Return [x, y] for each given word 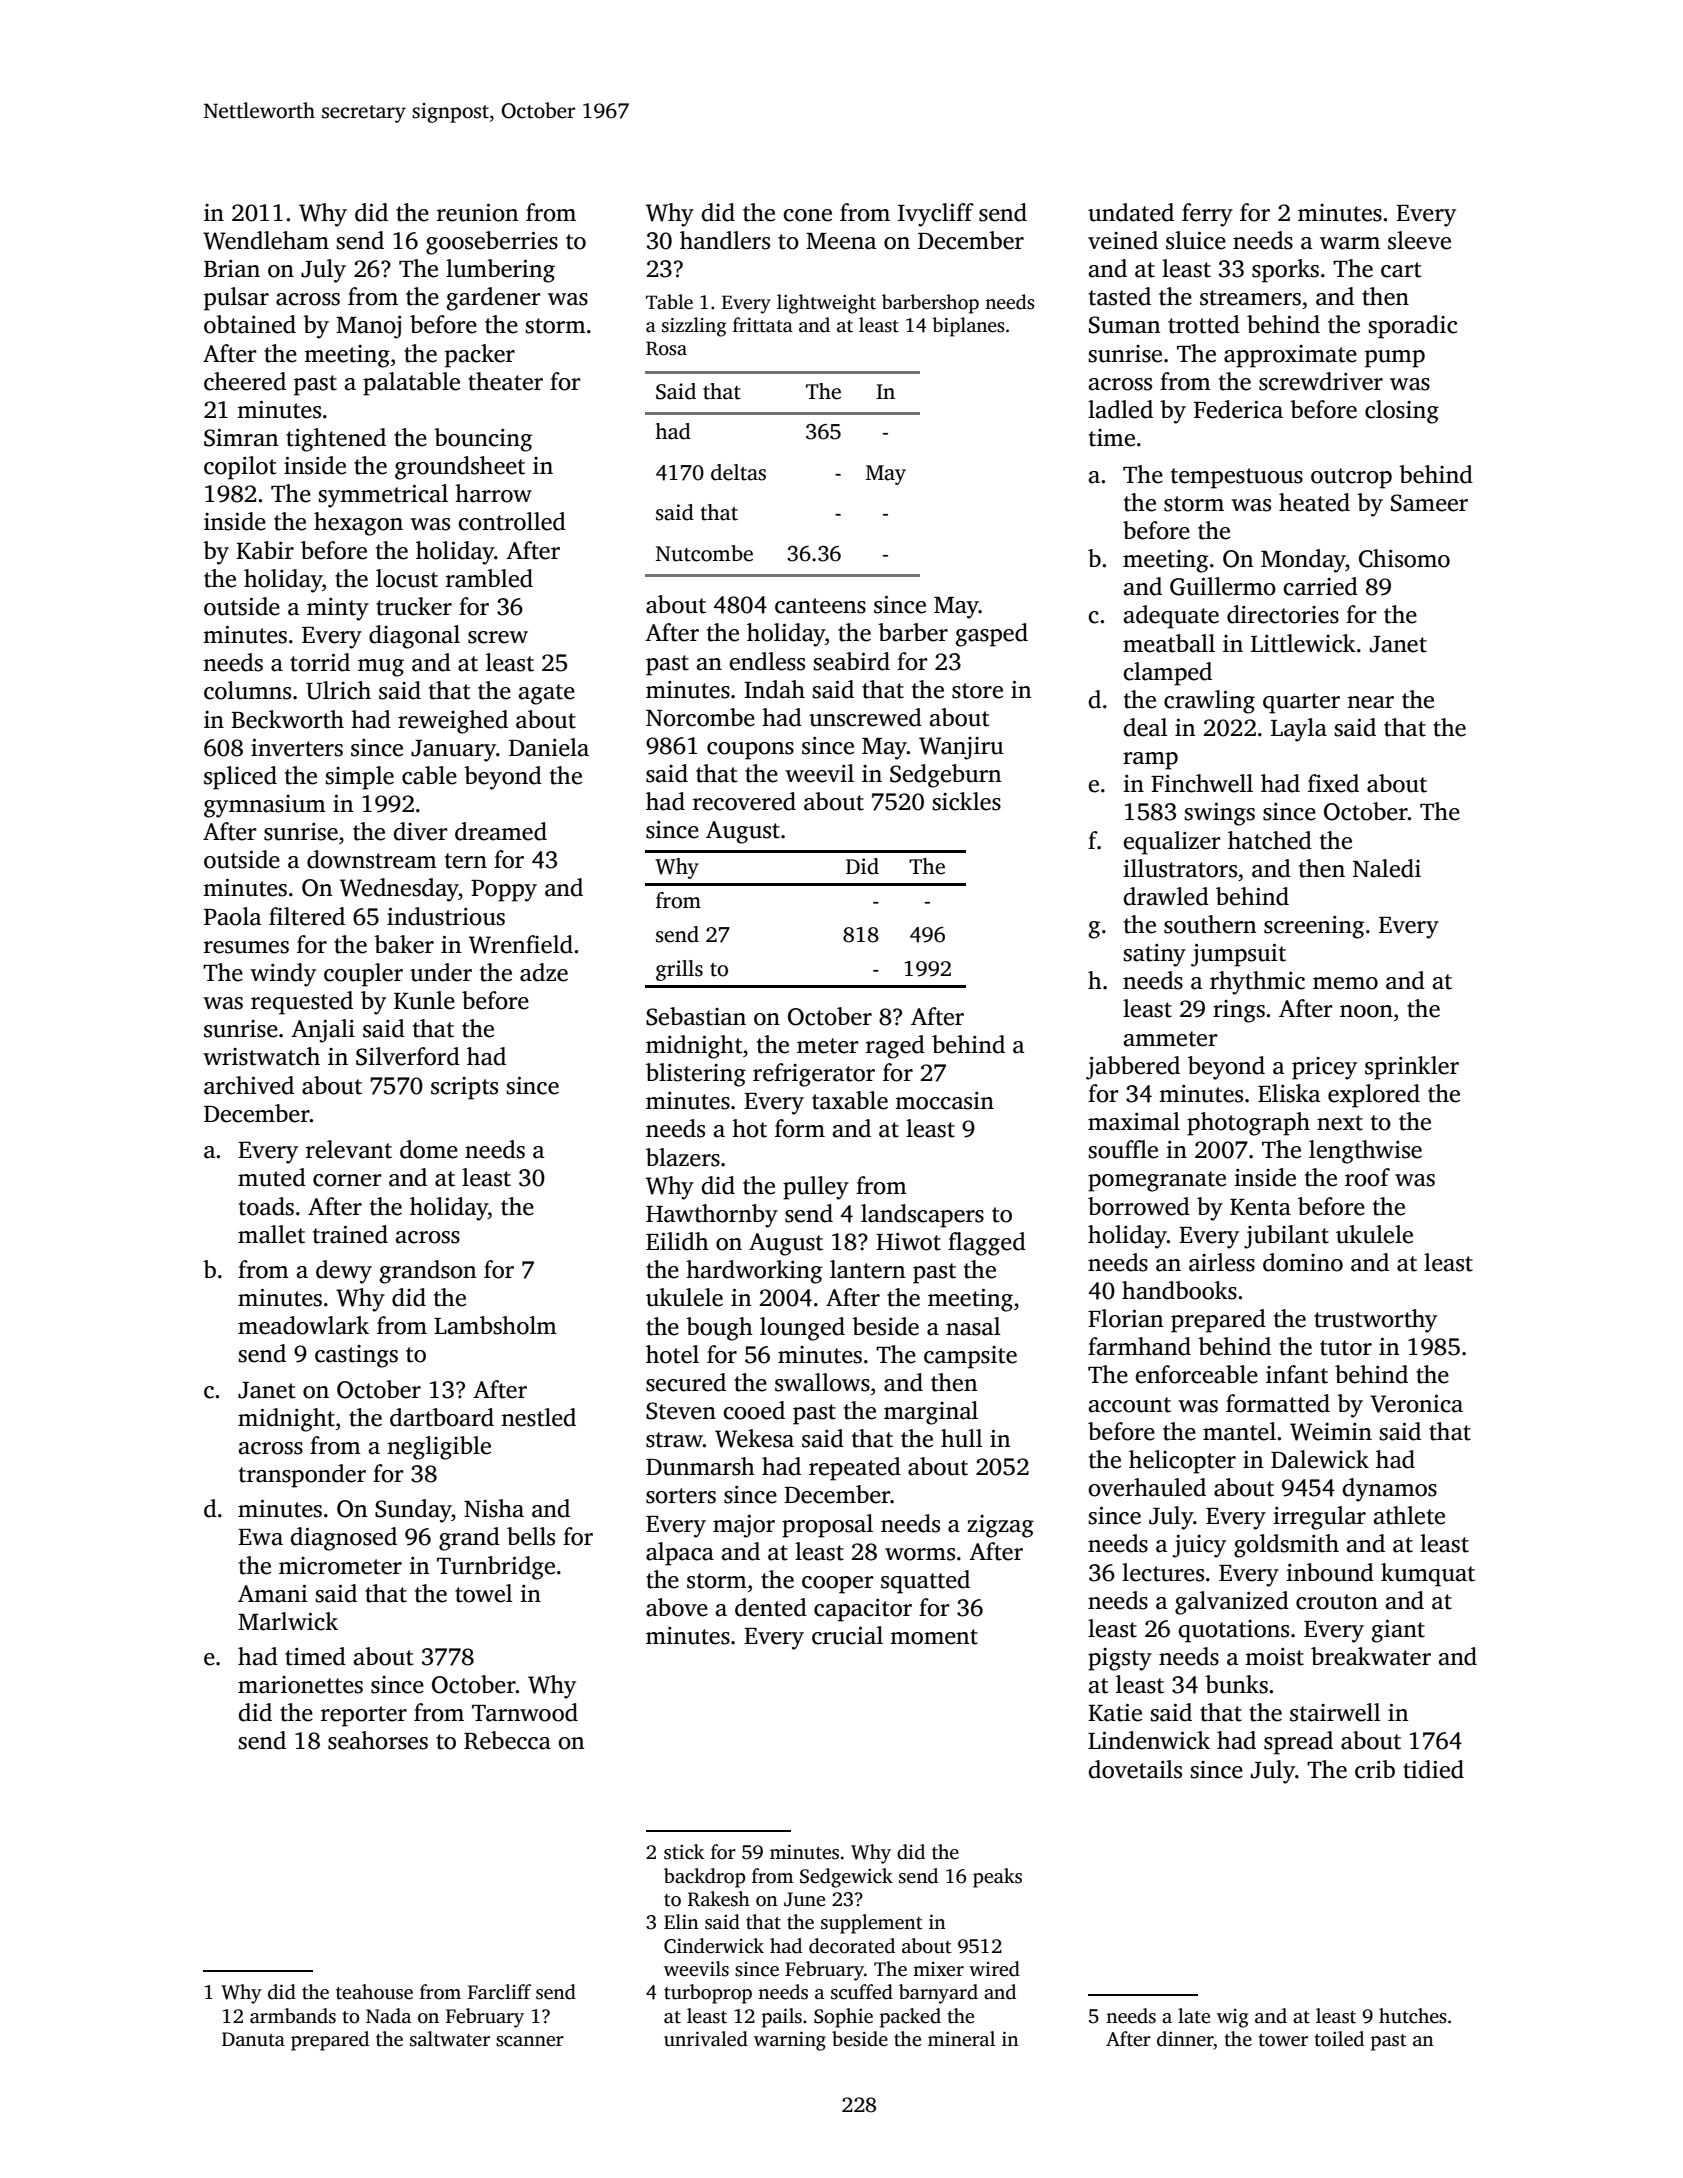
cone [807, 215]
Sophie [843, 2018]
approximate [1290, 356]
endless [767, 661]
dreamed [501, 831]
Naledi [1387, 868]
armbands [293, 2016]
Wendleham [266, 240]
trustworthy [1375, 1321]
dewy [344, 1272]
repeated [855, 1469]
